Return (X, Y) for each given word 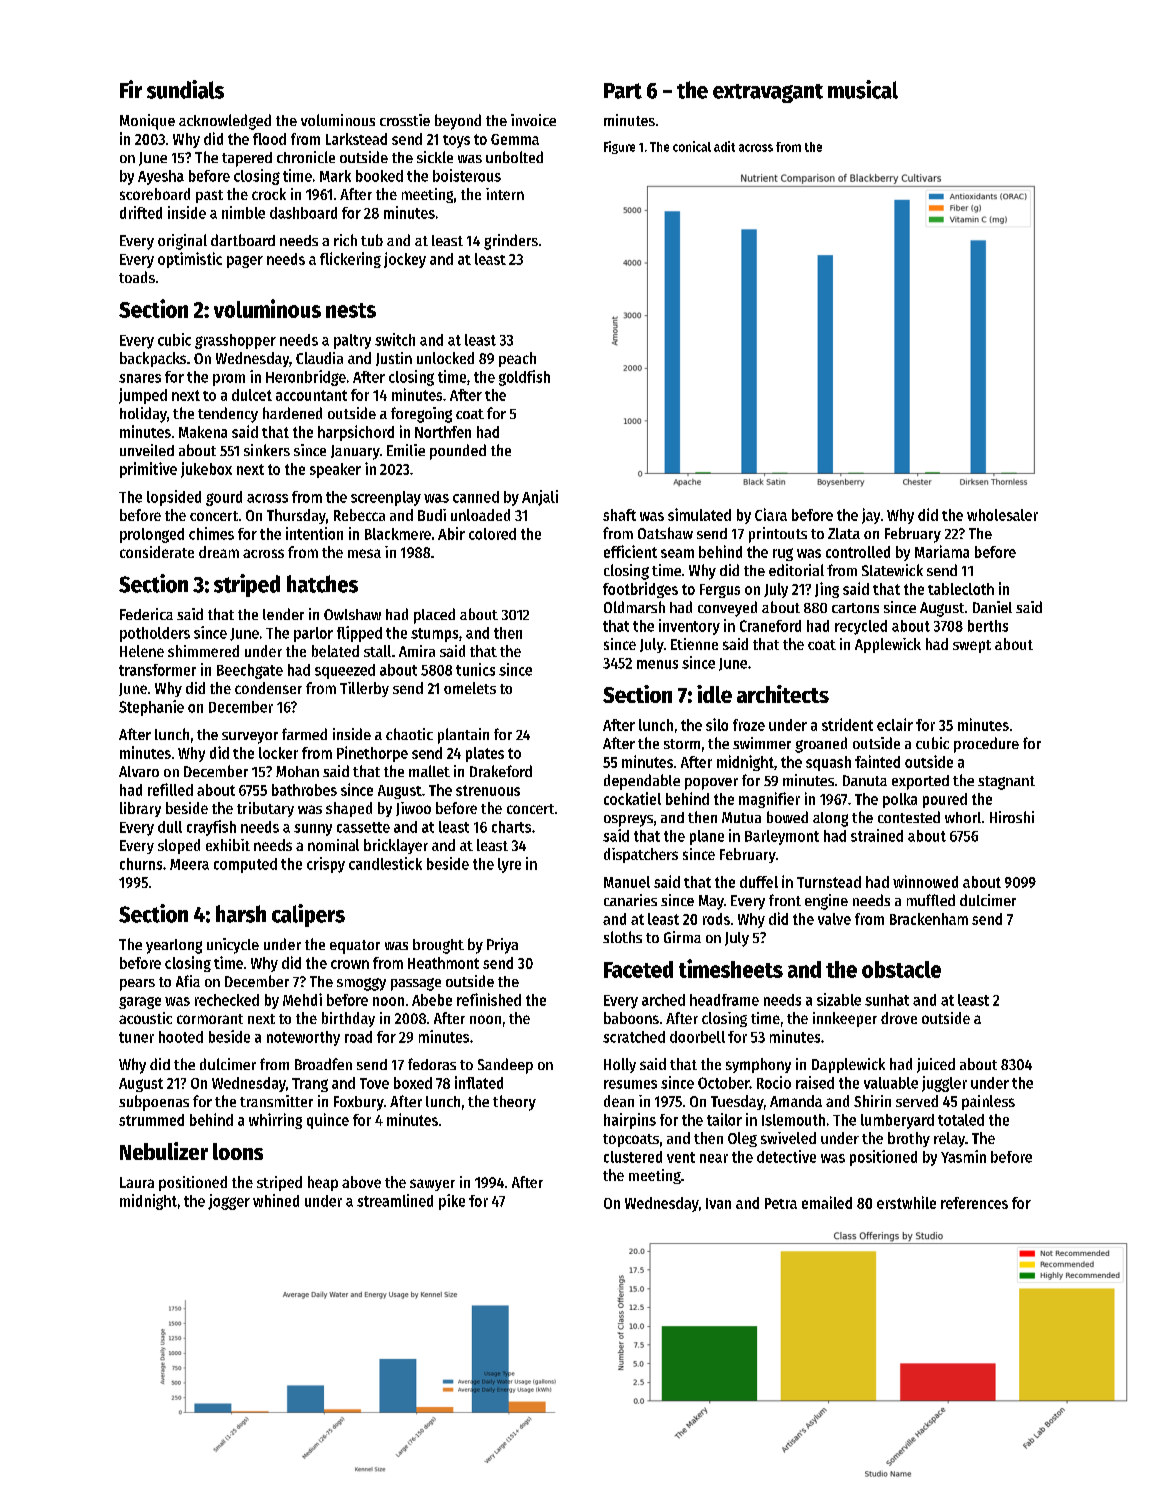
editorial (796, 570)
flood (269, 139)
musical (863, 89)
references (974, 1203)
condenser (268, 688)
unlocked (445, 358)
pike (452, 1202)
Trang (310, 1085)
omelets (470, 688)
